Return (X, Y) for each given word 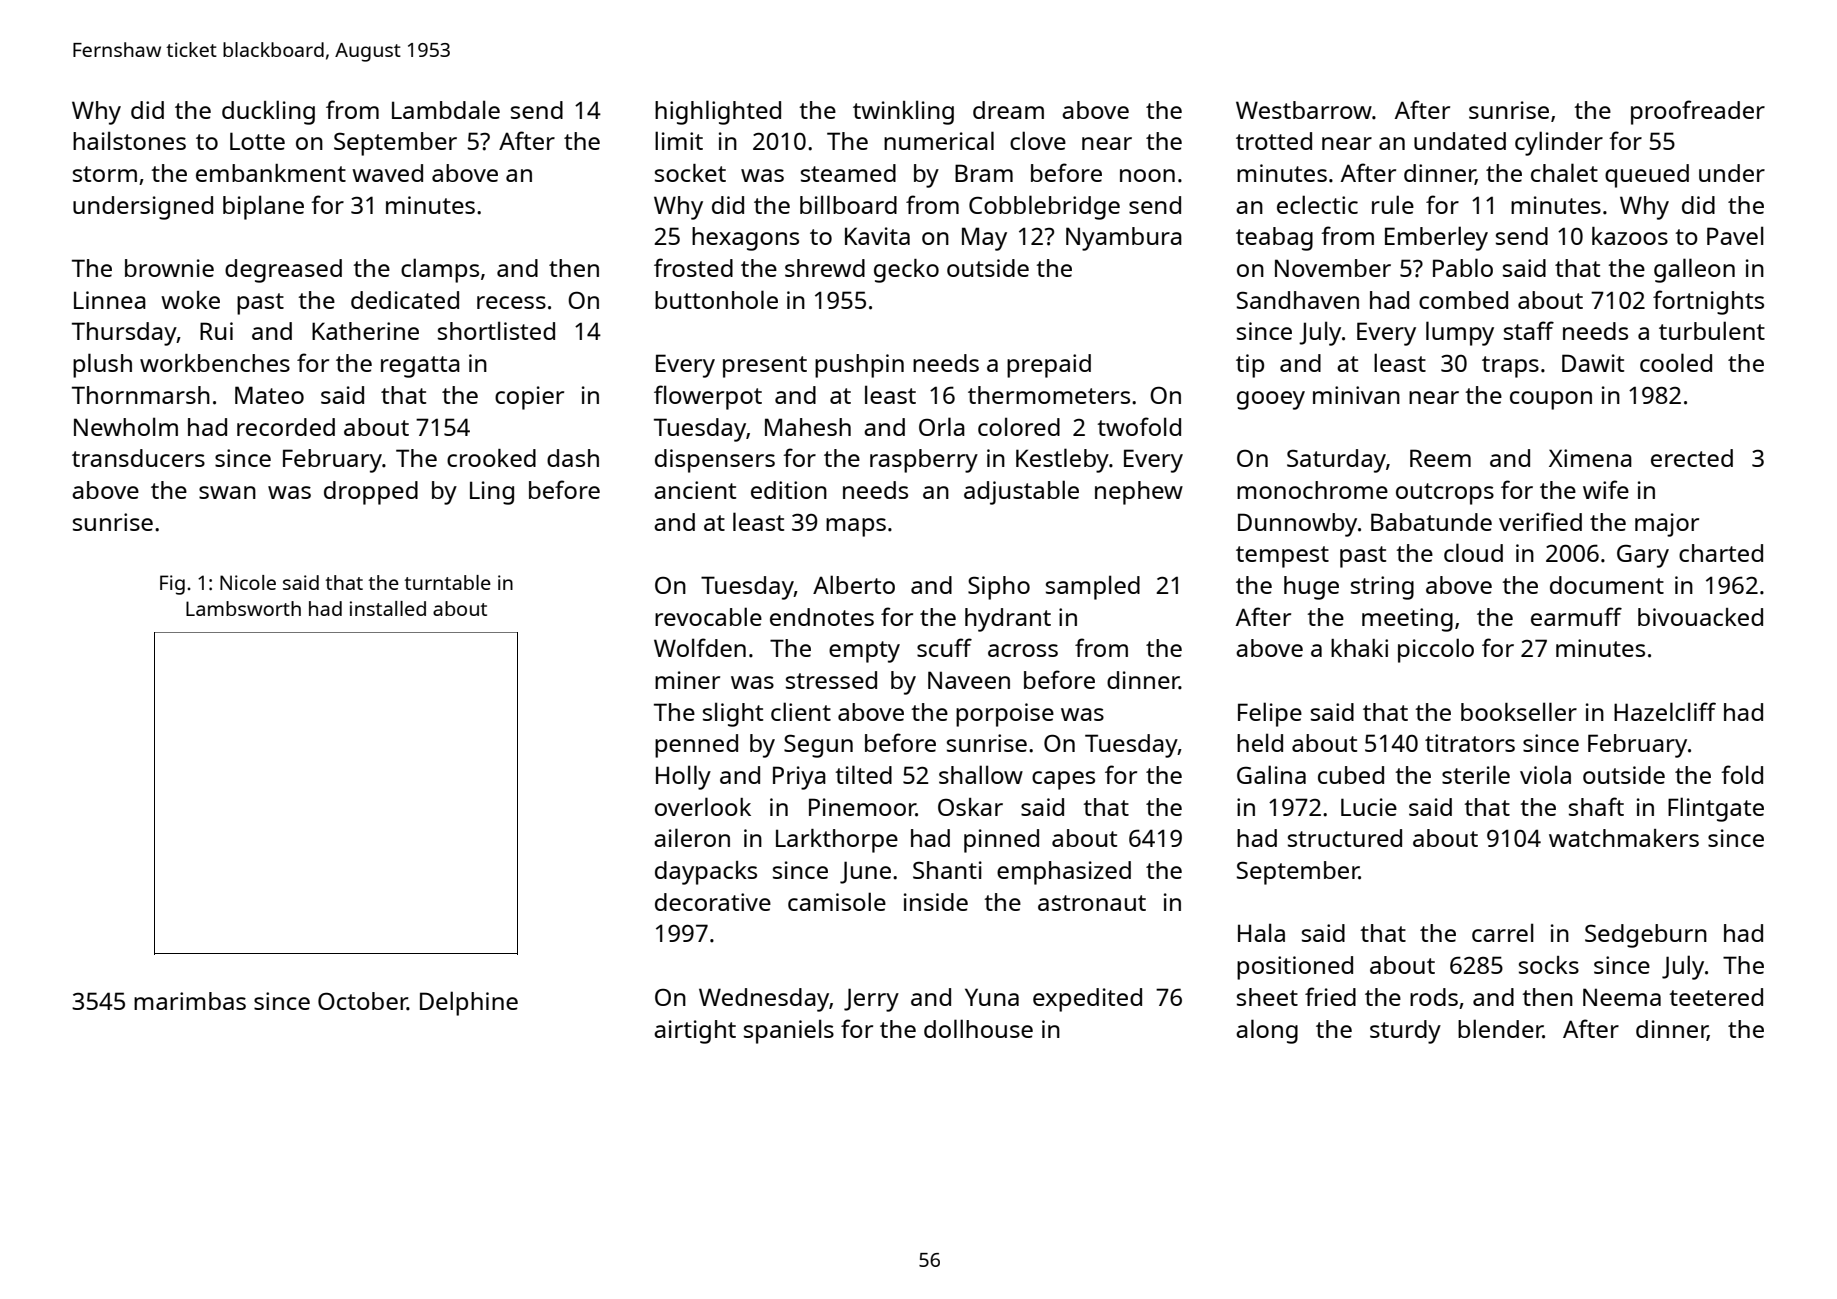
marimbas (190, 1001)
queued (1647, 176)
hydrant (1008, 620)
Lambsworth (243, 608)
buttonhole (716, 299)
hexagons (745, 239)
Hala (1261, 932)
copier (529, 398)
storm (105, 174)
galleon (1694, 270)
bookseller (1519, 711)
